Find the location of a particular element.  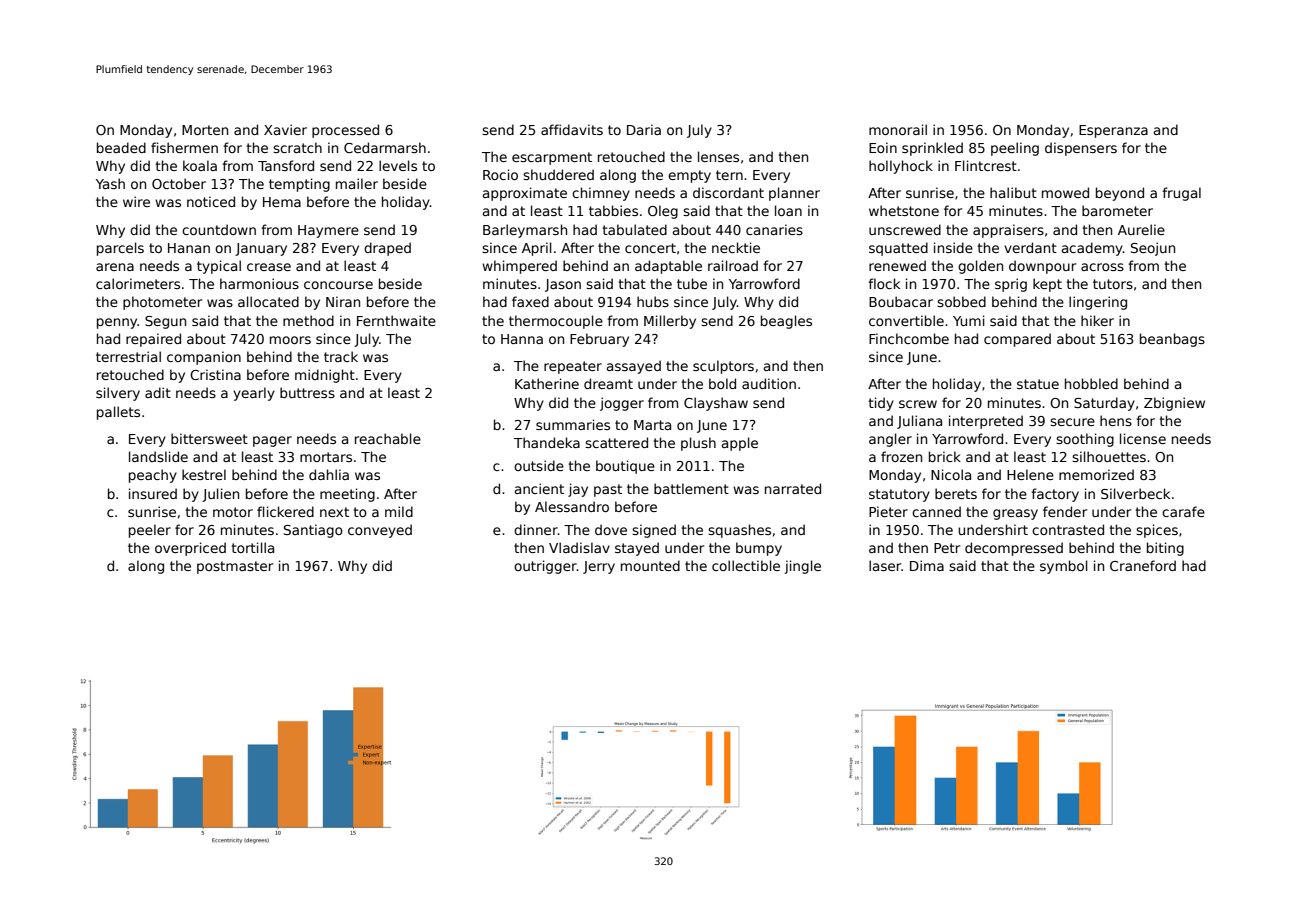

narrated is located at coordinates (793, 488).
